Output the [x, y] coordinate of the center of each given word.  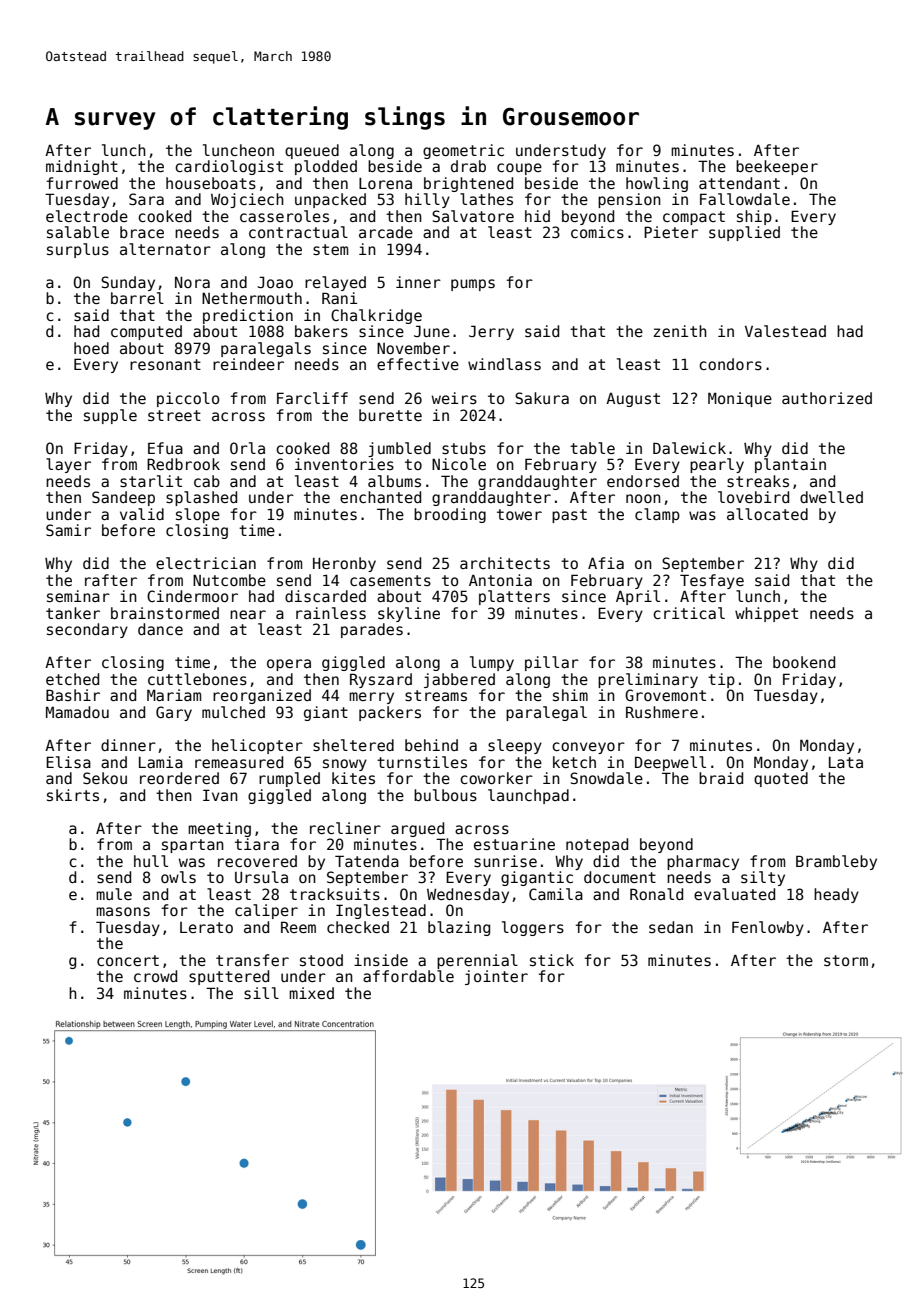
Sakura [542, 398]
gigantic [537, 878]
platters [514, 597]
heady [836, 895]
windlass [504, 364]
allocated [767, 514]
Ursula [261, 877]
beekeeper [777, 167]
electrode [87, 216]
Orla [247, 448]
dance [160, 629]
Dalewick [689, 448]
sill [261, 993]
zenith [680, 331]
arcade [386, 232]
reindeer [248, 364]
